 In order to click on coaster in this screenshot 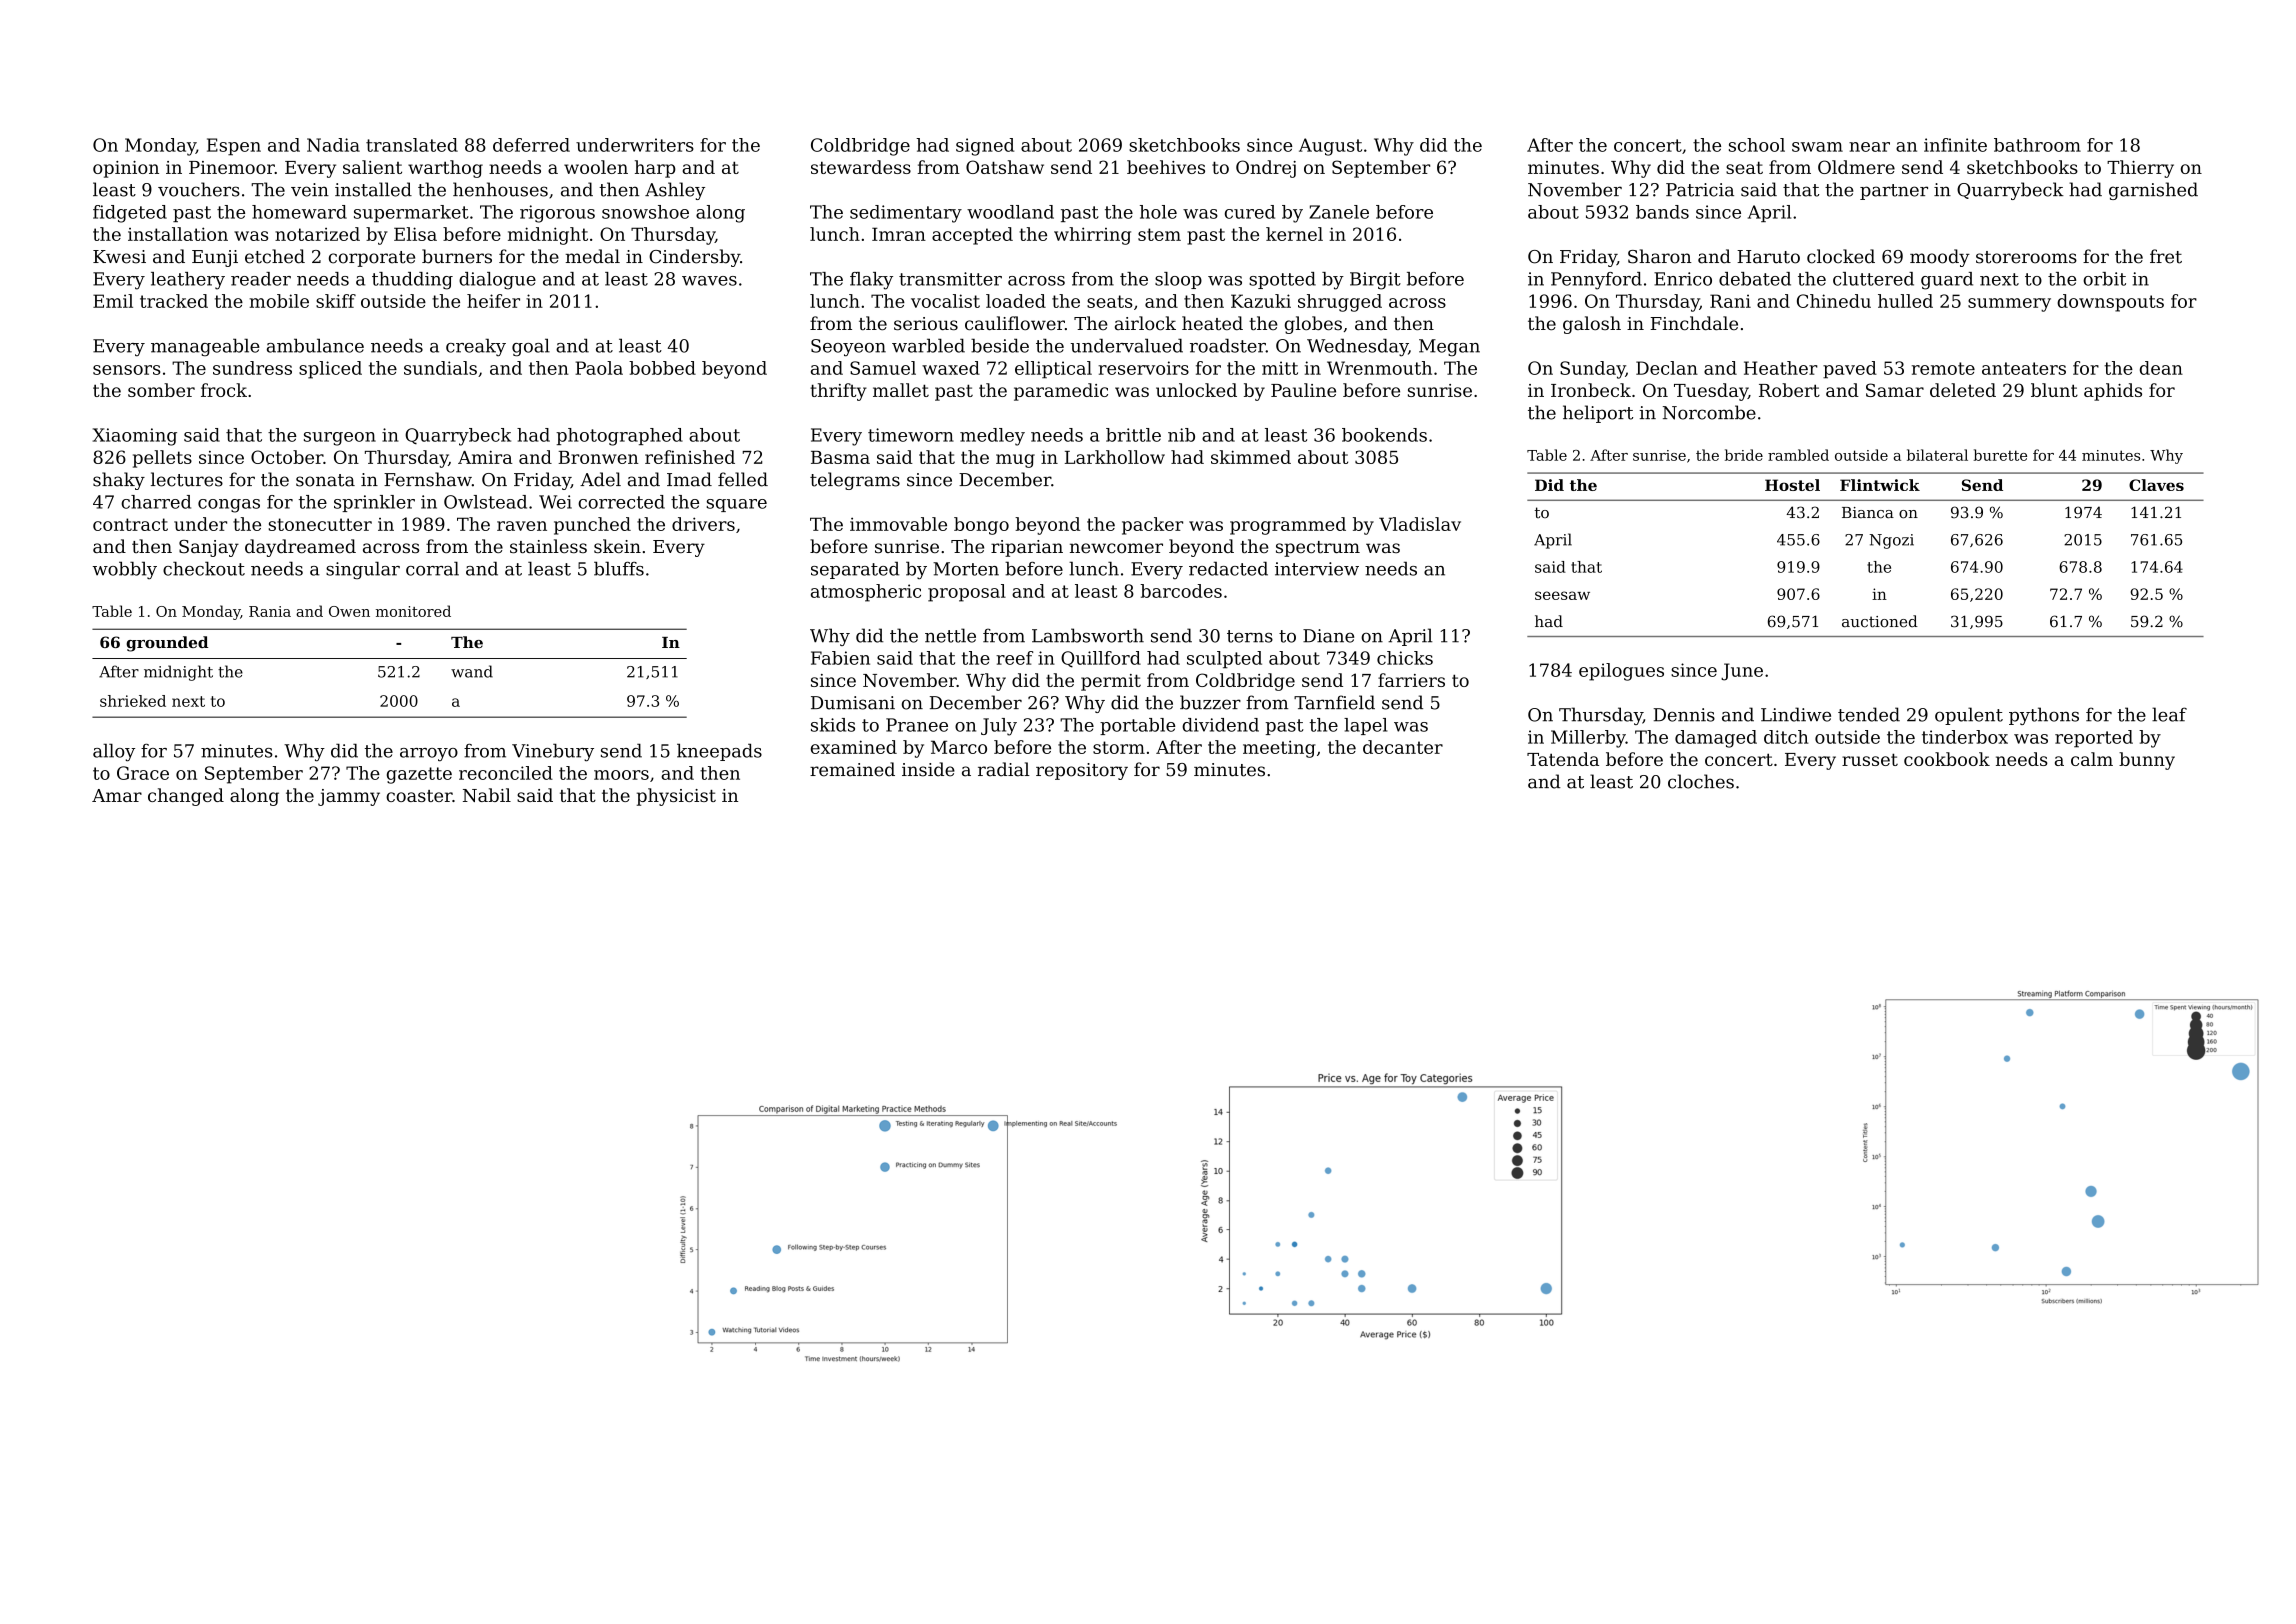, I will do `click(419, 796)`.
